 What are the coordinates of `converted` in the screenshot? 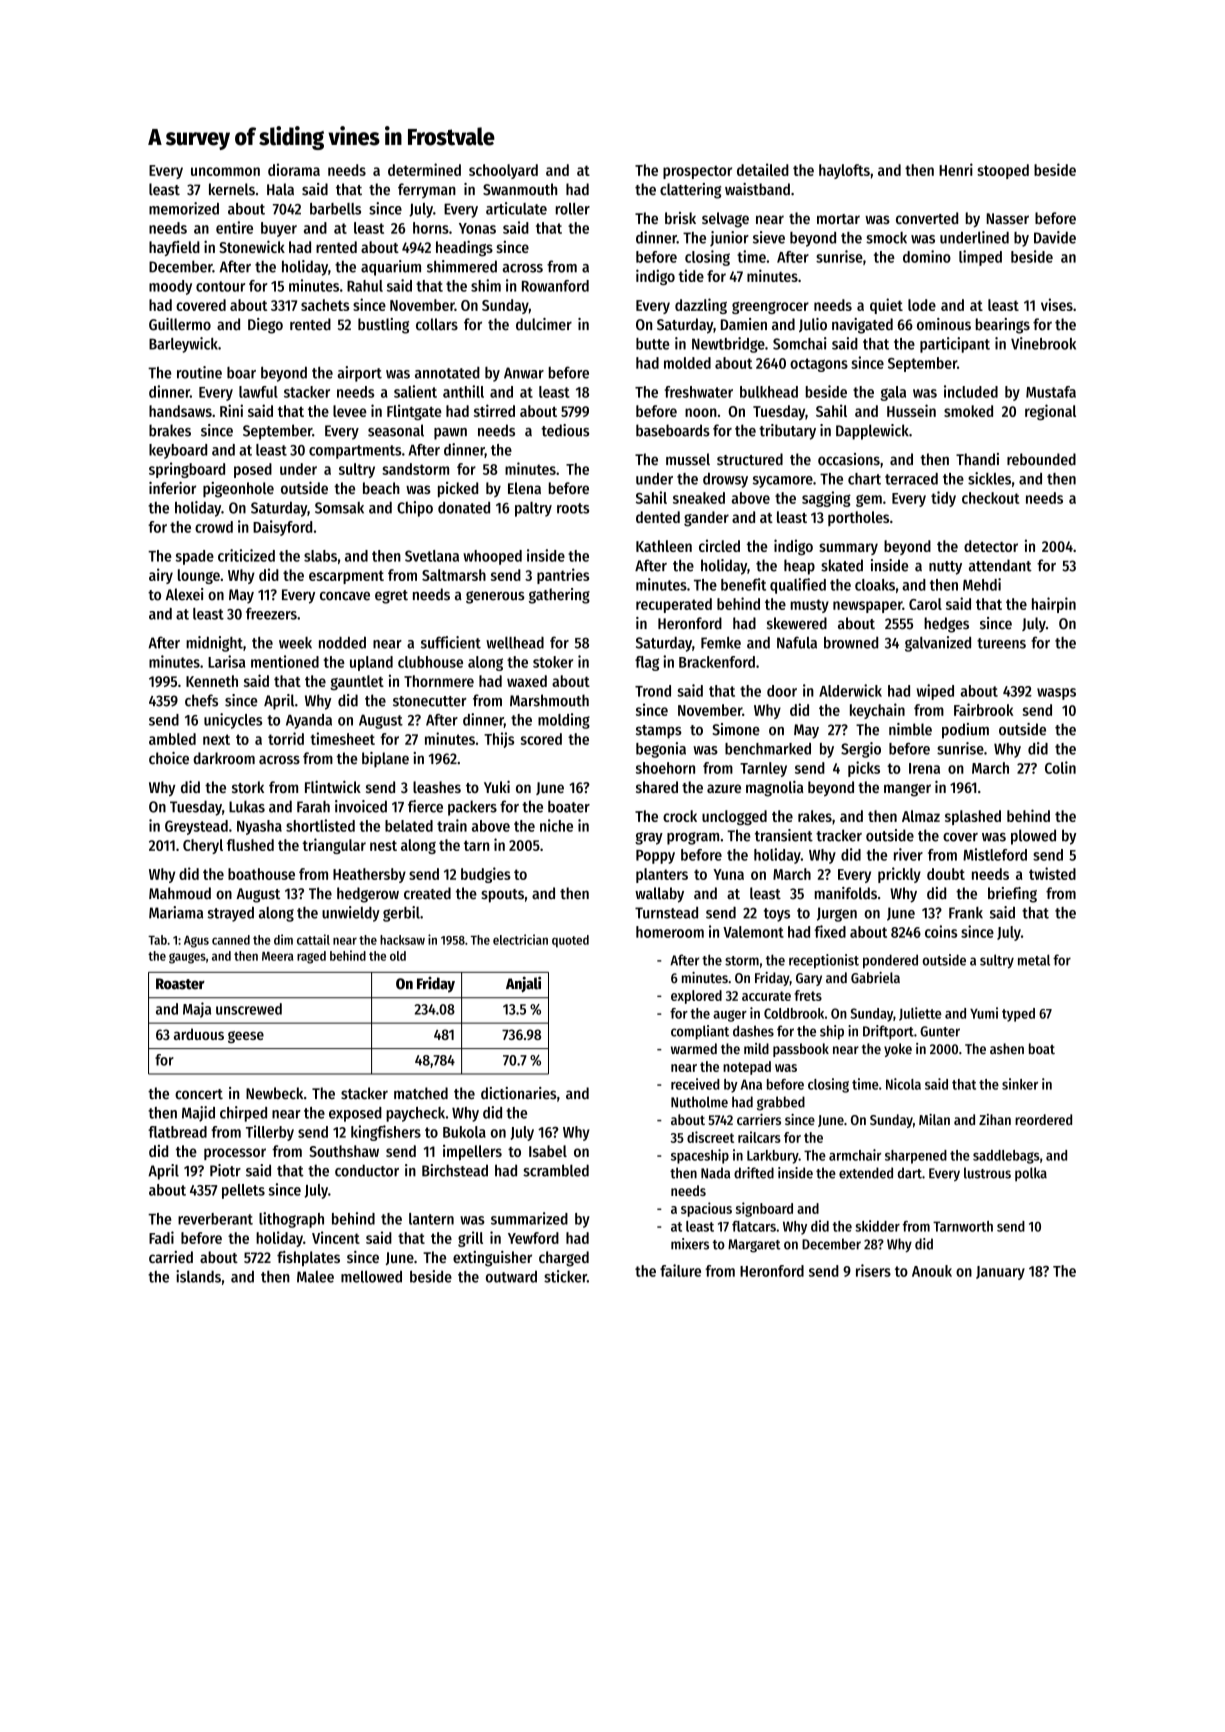 It's located at (927, 218).
